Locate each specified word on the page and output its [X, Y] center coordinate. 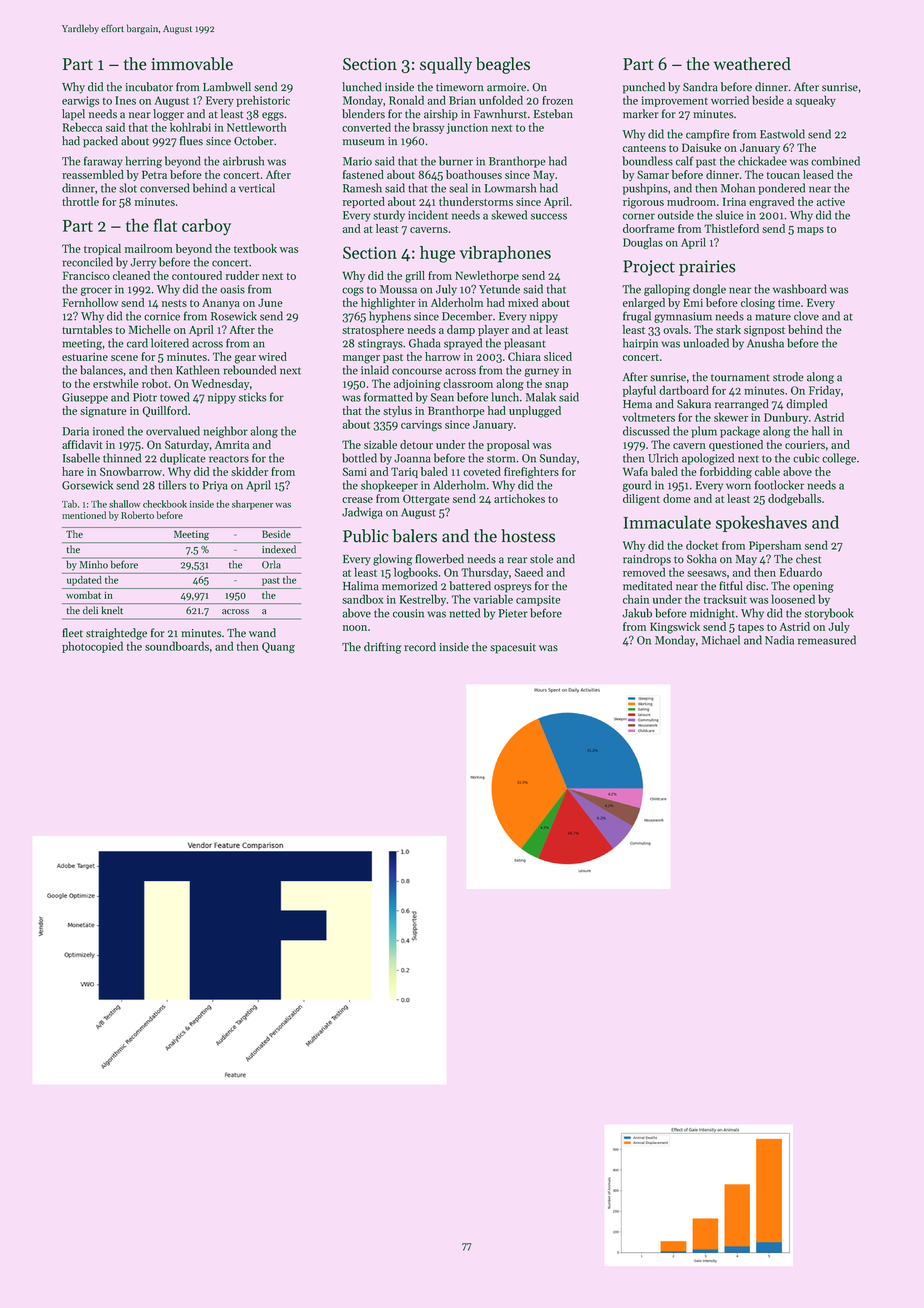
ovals [675, 329]
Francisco [86, 275]
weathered [752, 64]
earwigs [80, 102]
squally [446, 65]
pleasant [525, 344]
